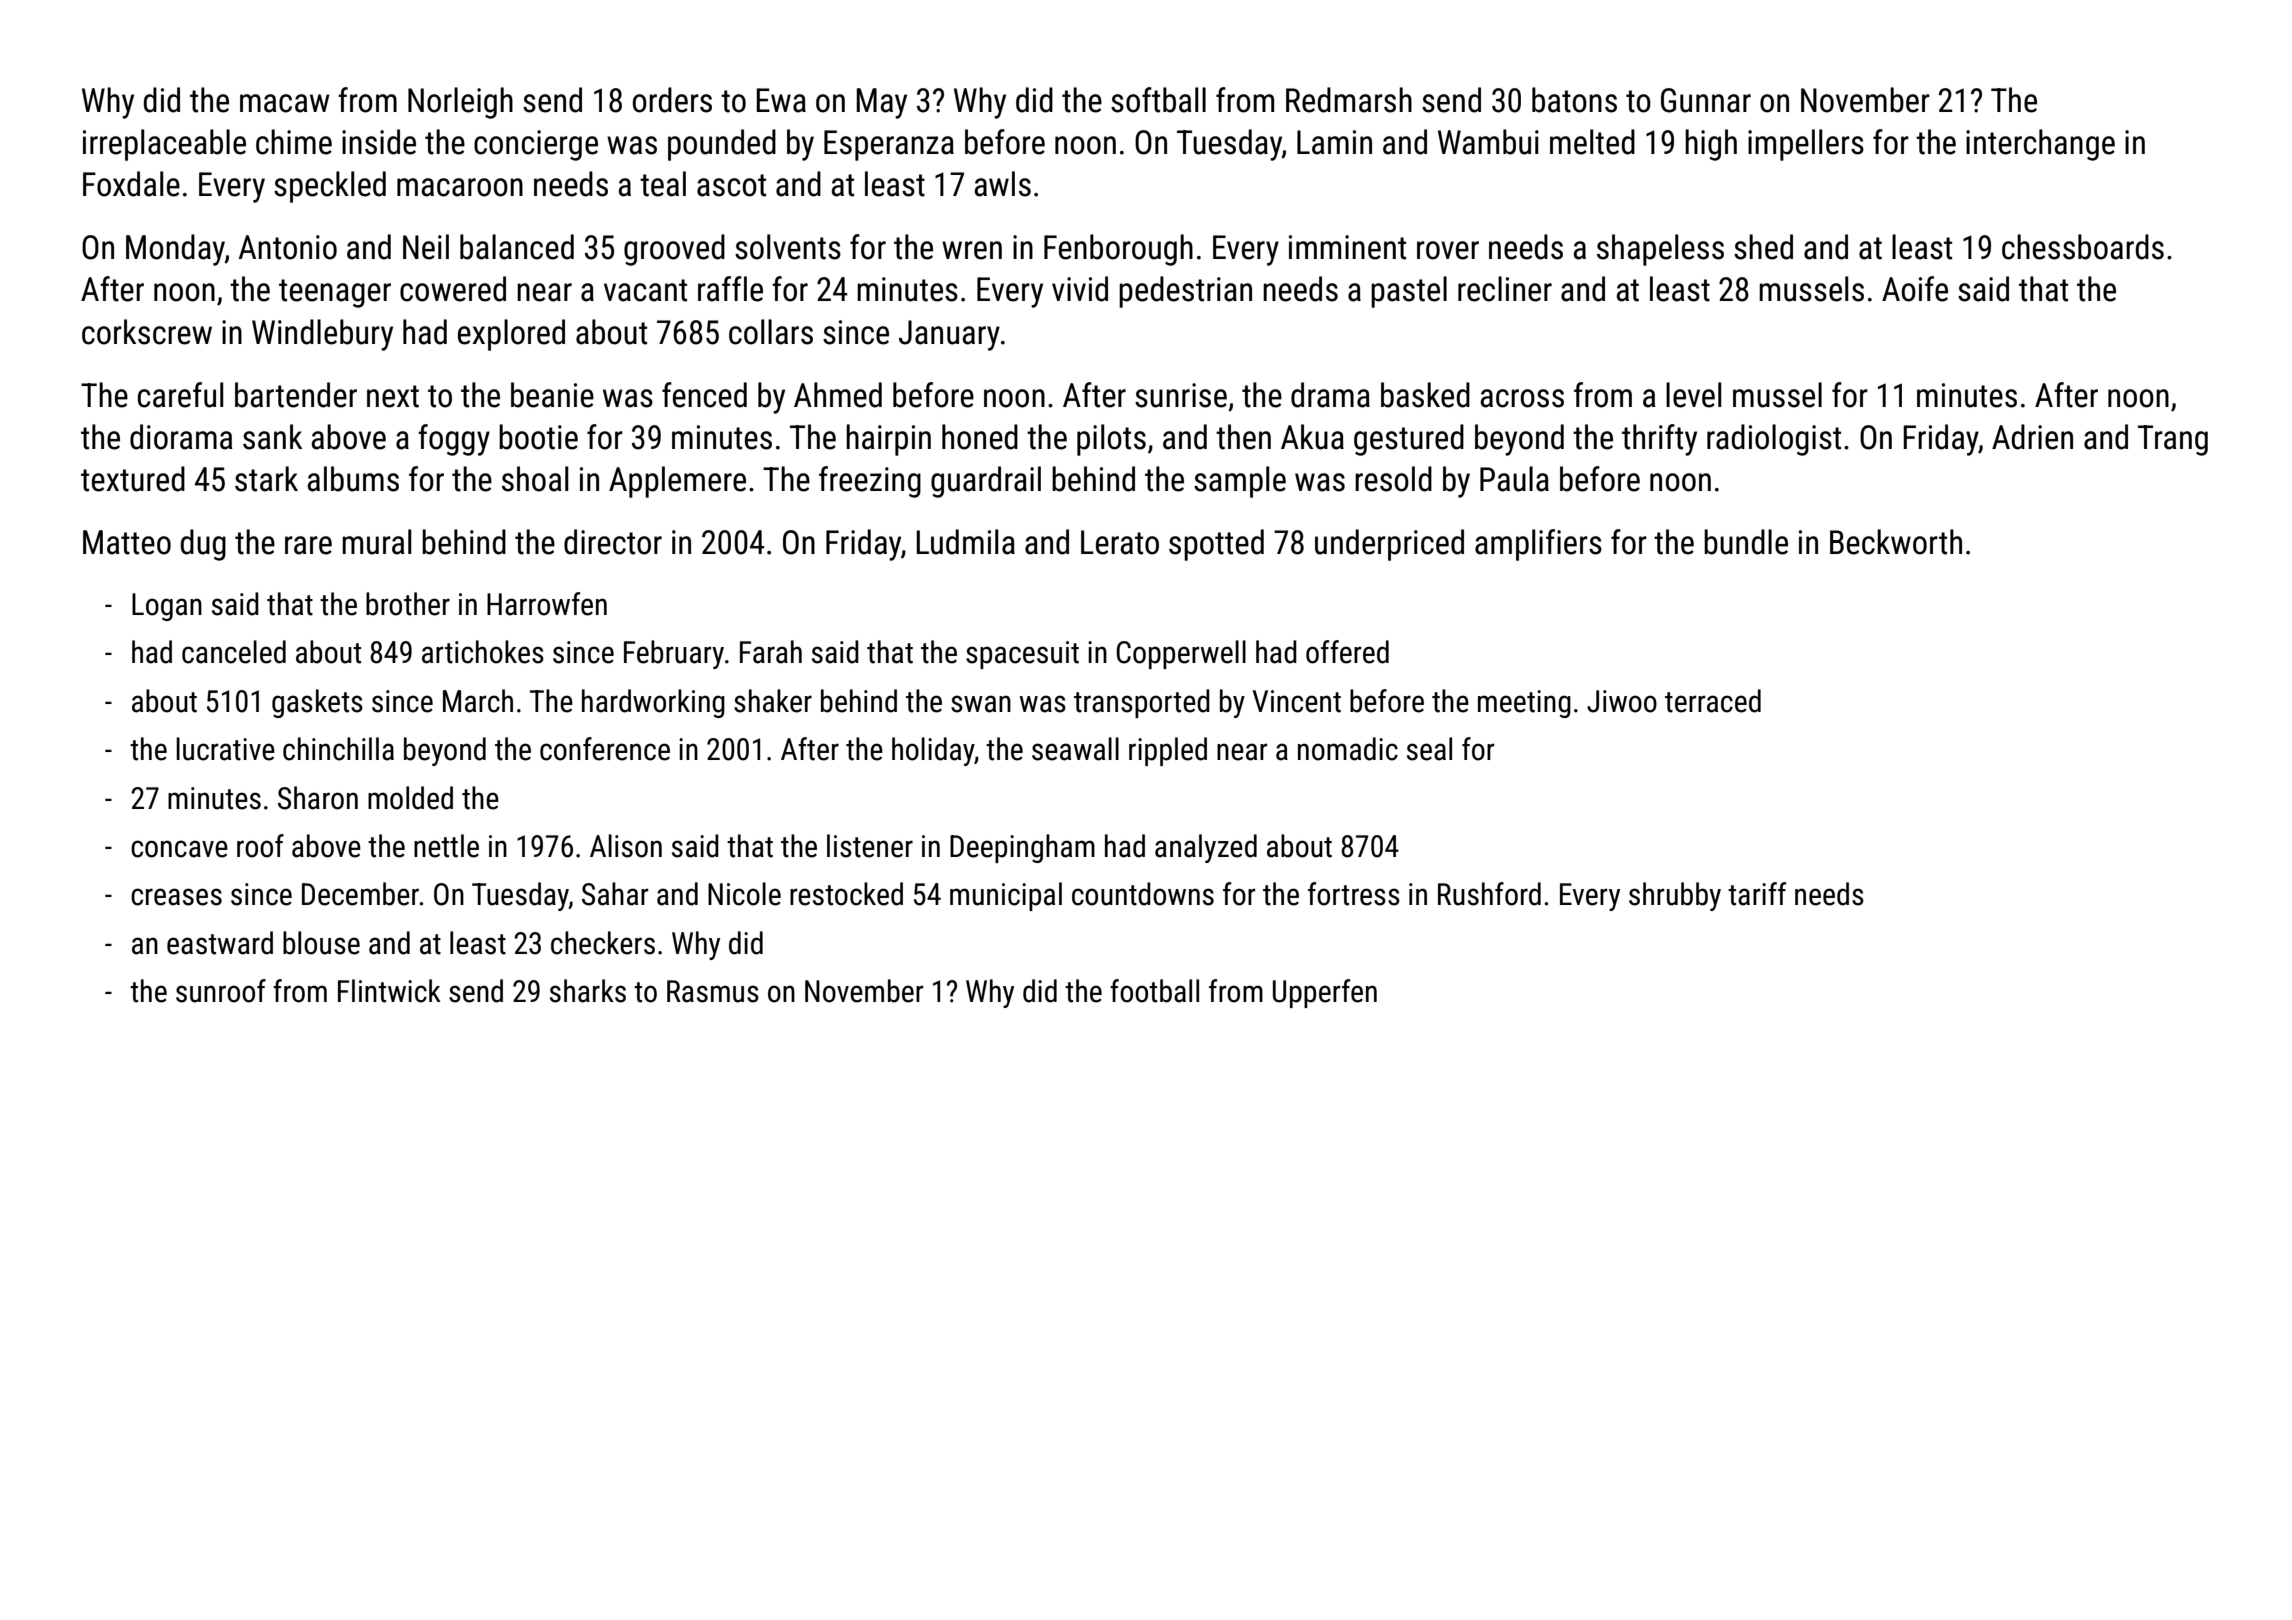  What do you see at coordinates (1022, 848) in the screenshot?
I see `Deepingham` at bounding box center [1022, 848].
